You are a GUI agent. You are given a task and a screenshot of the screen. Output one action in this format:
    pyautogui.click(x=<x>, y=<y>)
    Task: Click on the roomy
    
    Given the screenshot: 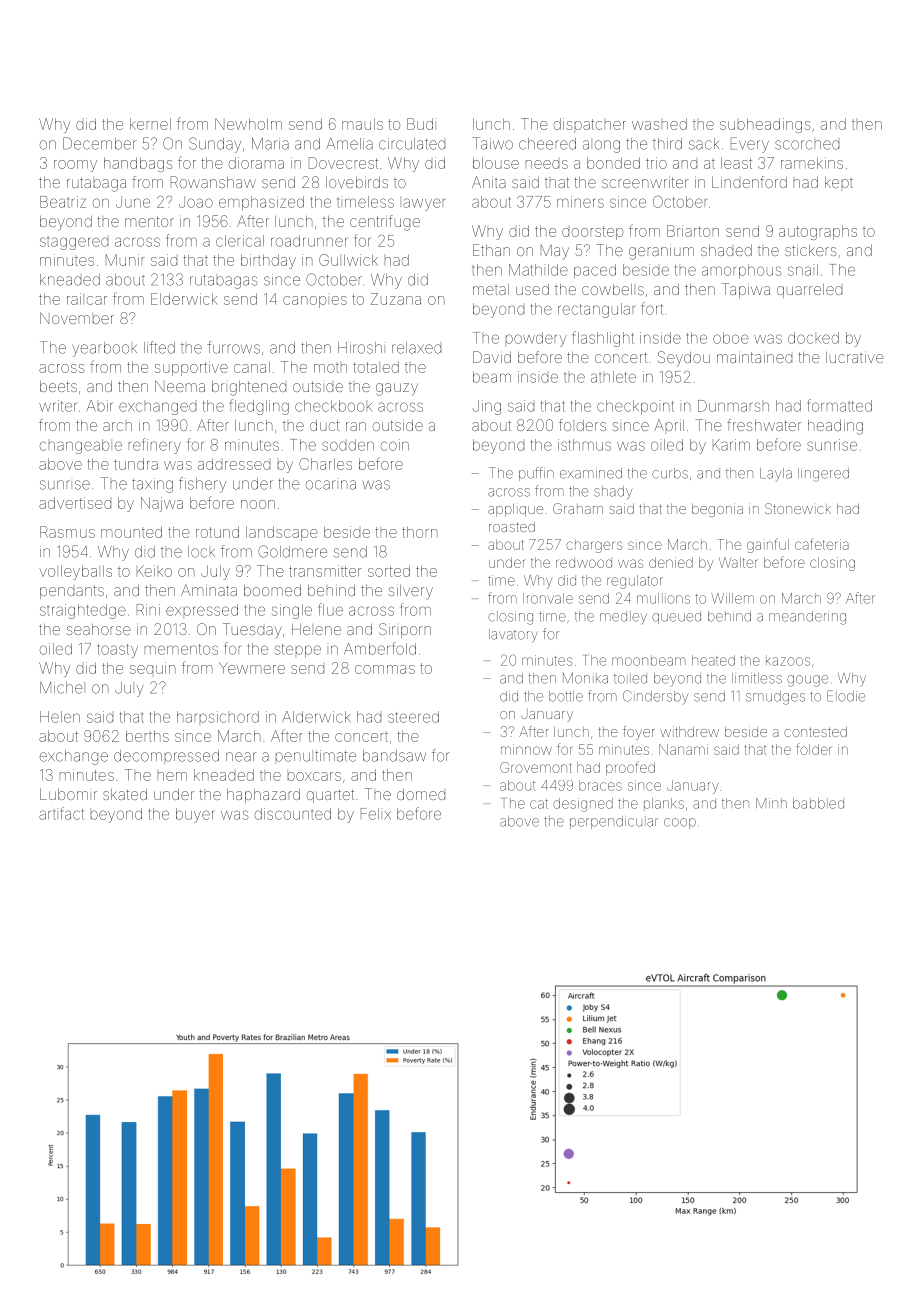 What is the action you would take?
    pyautogui.click(x=75, y=166)
